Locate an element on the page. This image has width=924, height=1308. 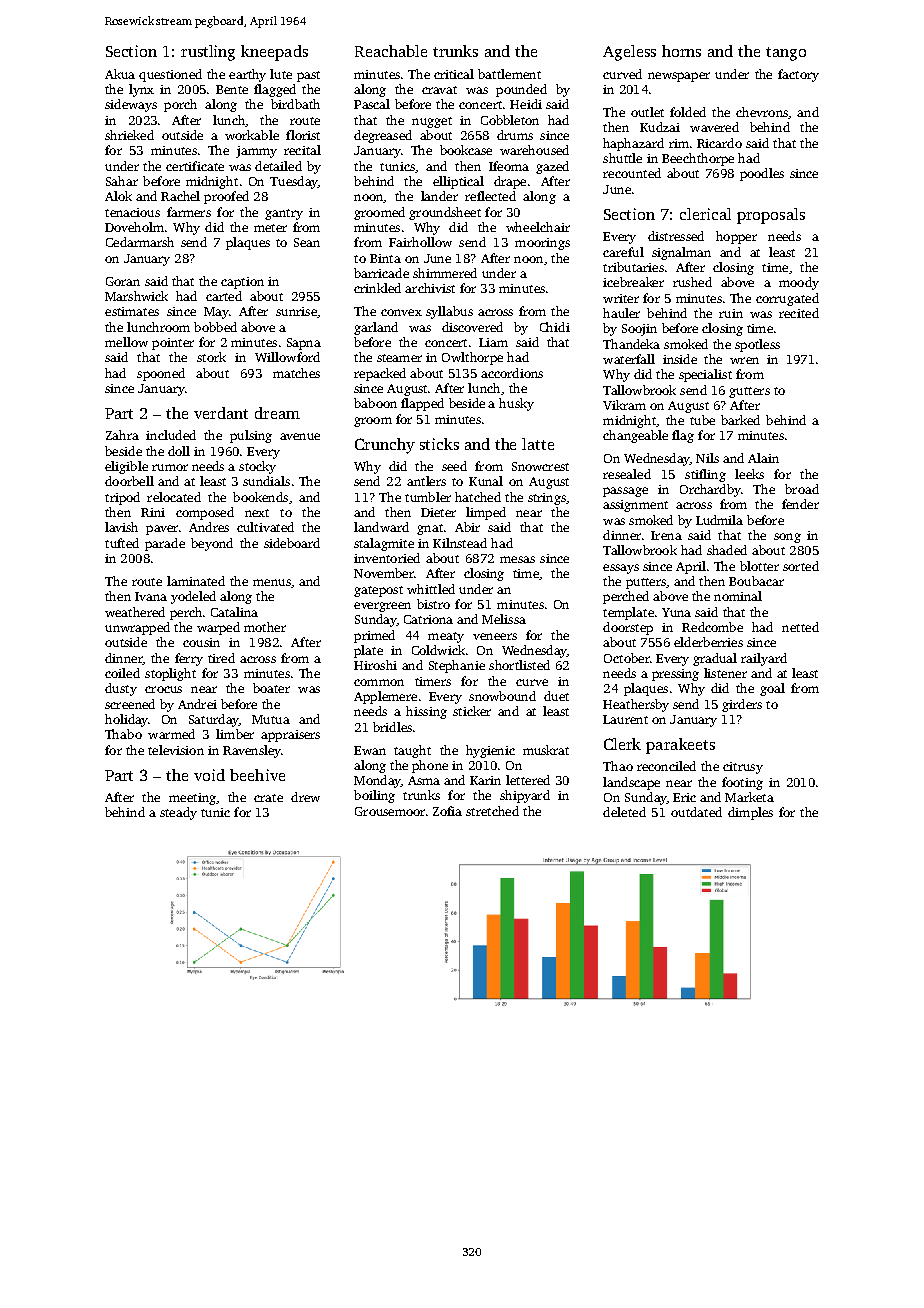
recounted is located at coordinates (632, 173).
